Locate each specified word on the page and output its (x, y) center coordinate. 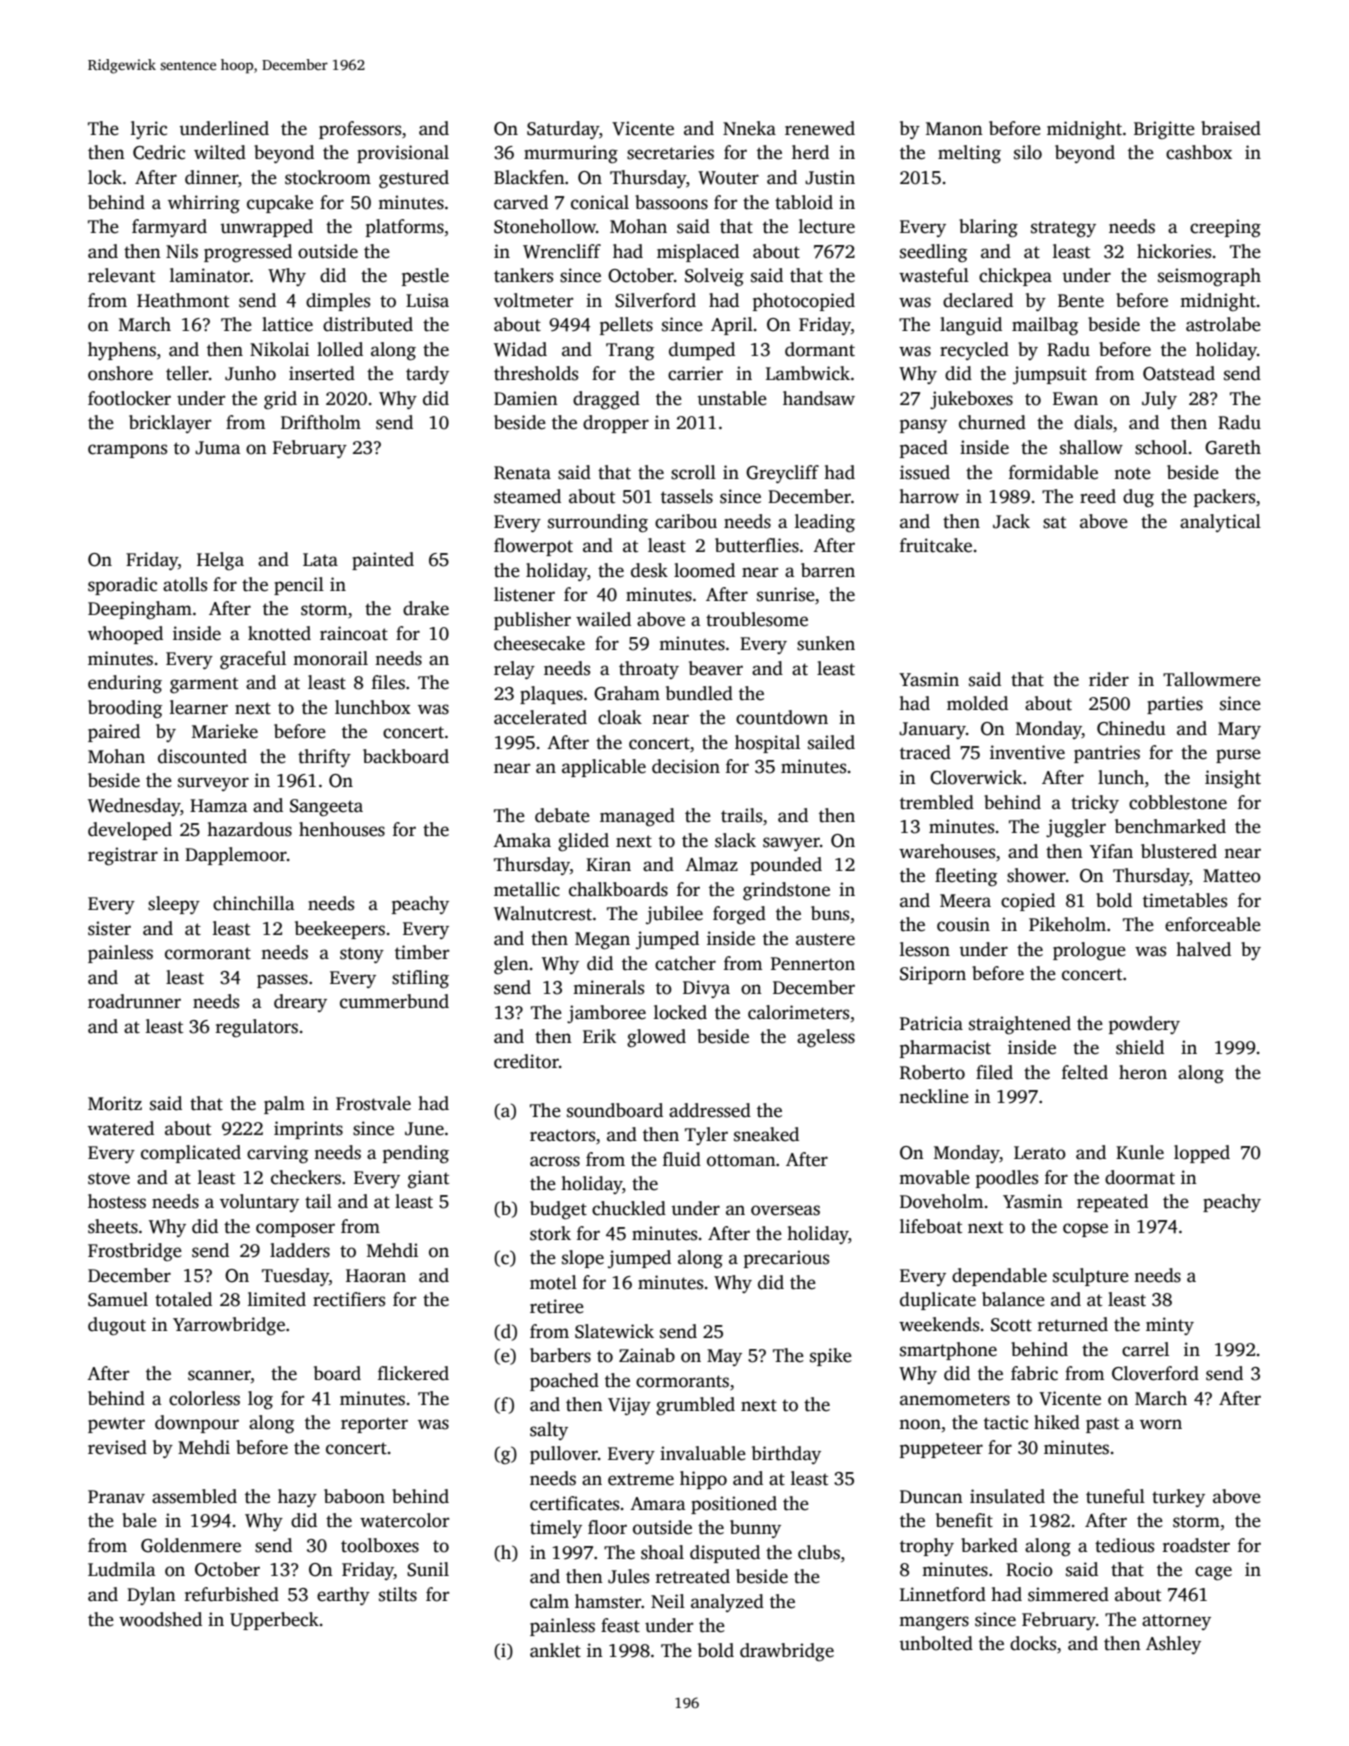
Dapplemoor (236, 856)
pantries (1107, 754)
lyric (149, 130)
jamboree (606, 1014)
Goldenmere (191, 1545)
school (1161, 447)
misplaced (698, 253)
